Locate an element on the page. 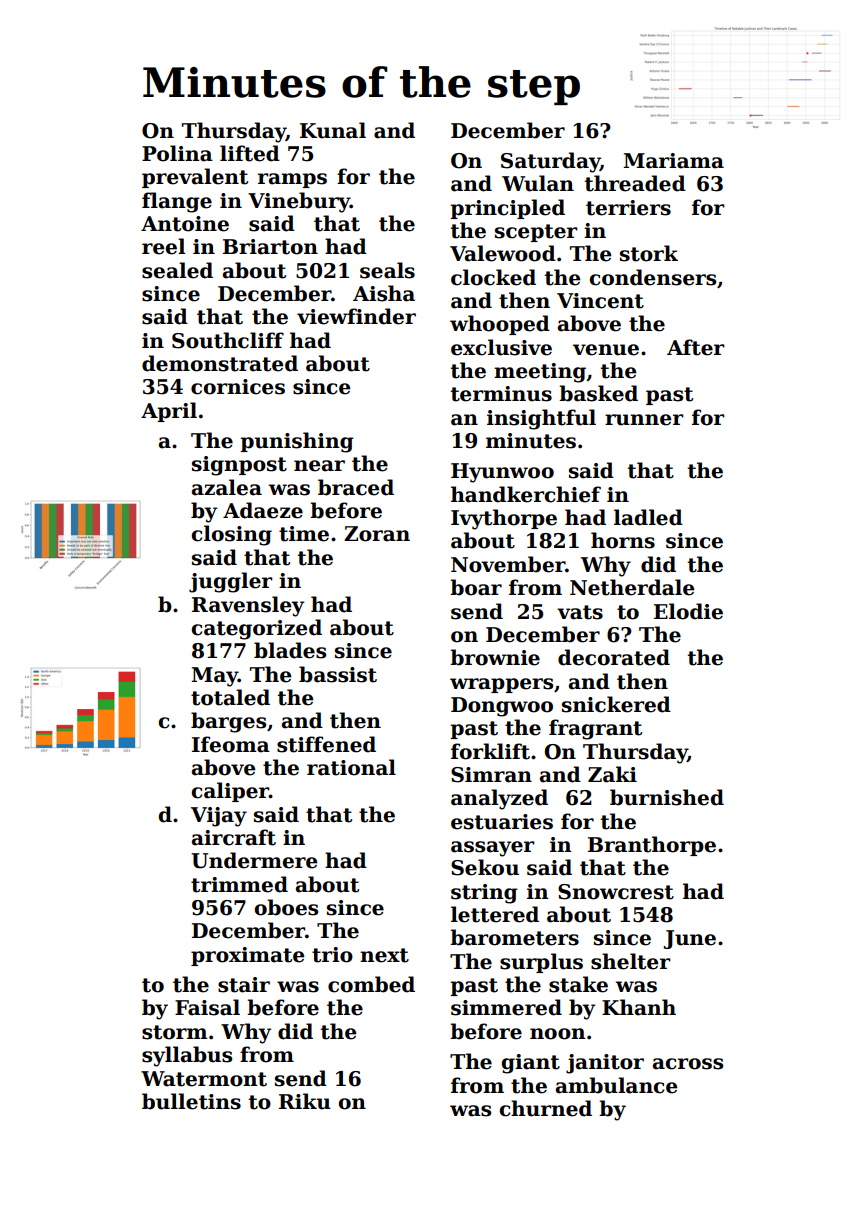 The height and width of the page is (1229, 866). Elodie is located at coordinates (688, 611).
